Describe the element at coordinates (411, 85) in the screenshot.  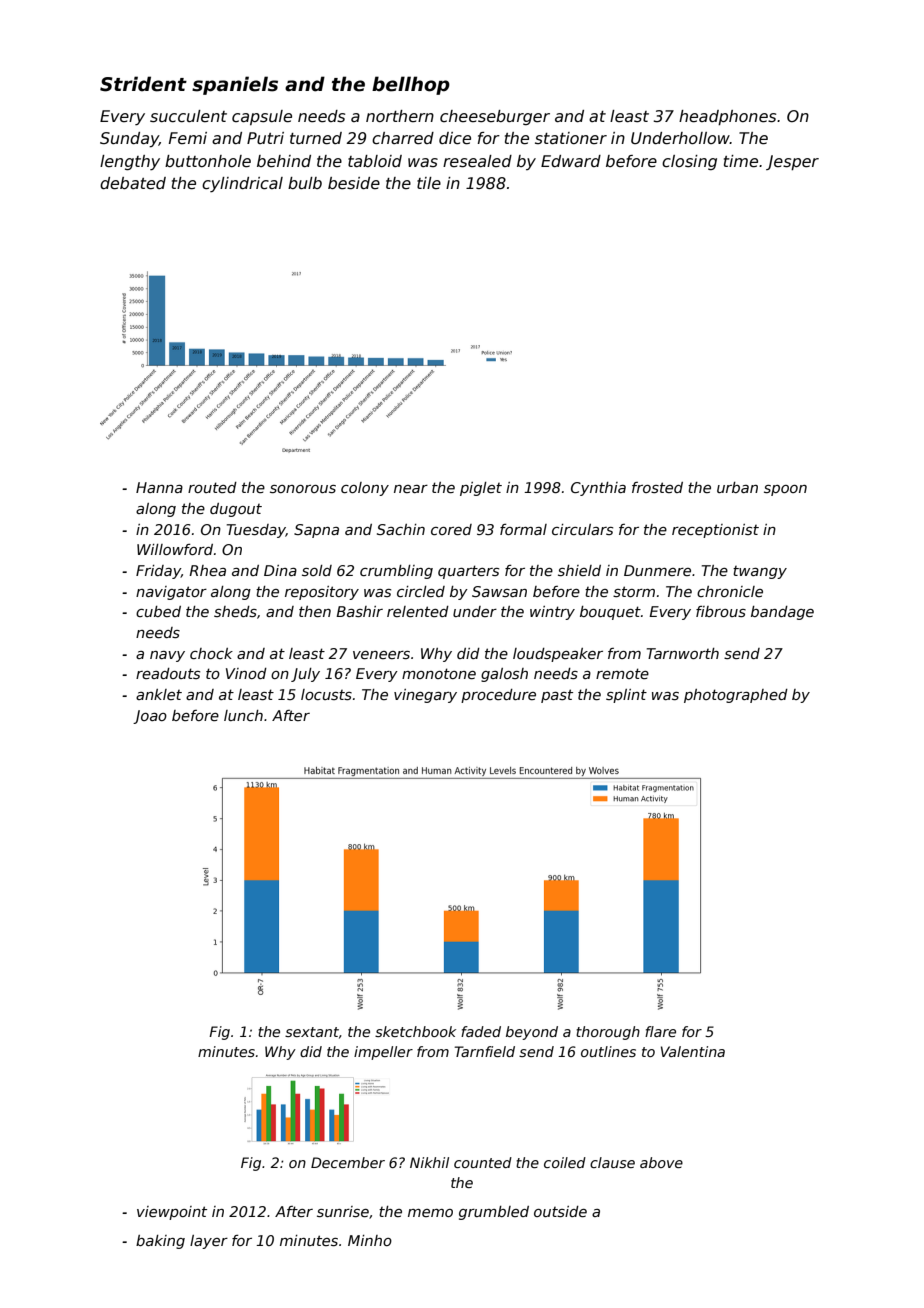
I see `bellhop` at that location.
